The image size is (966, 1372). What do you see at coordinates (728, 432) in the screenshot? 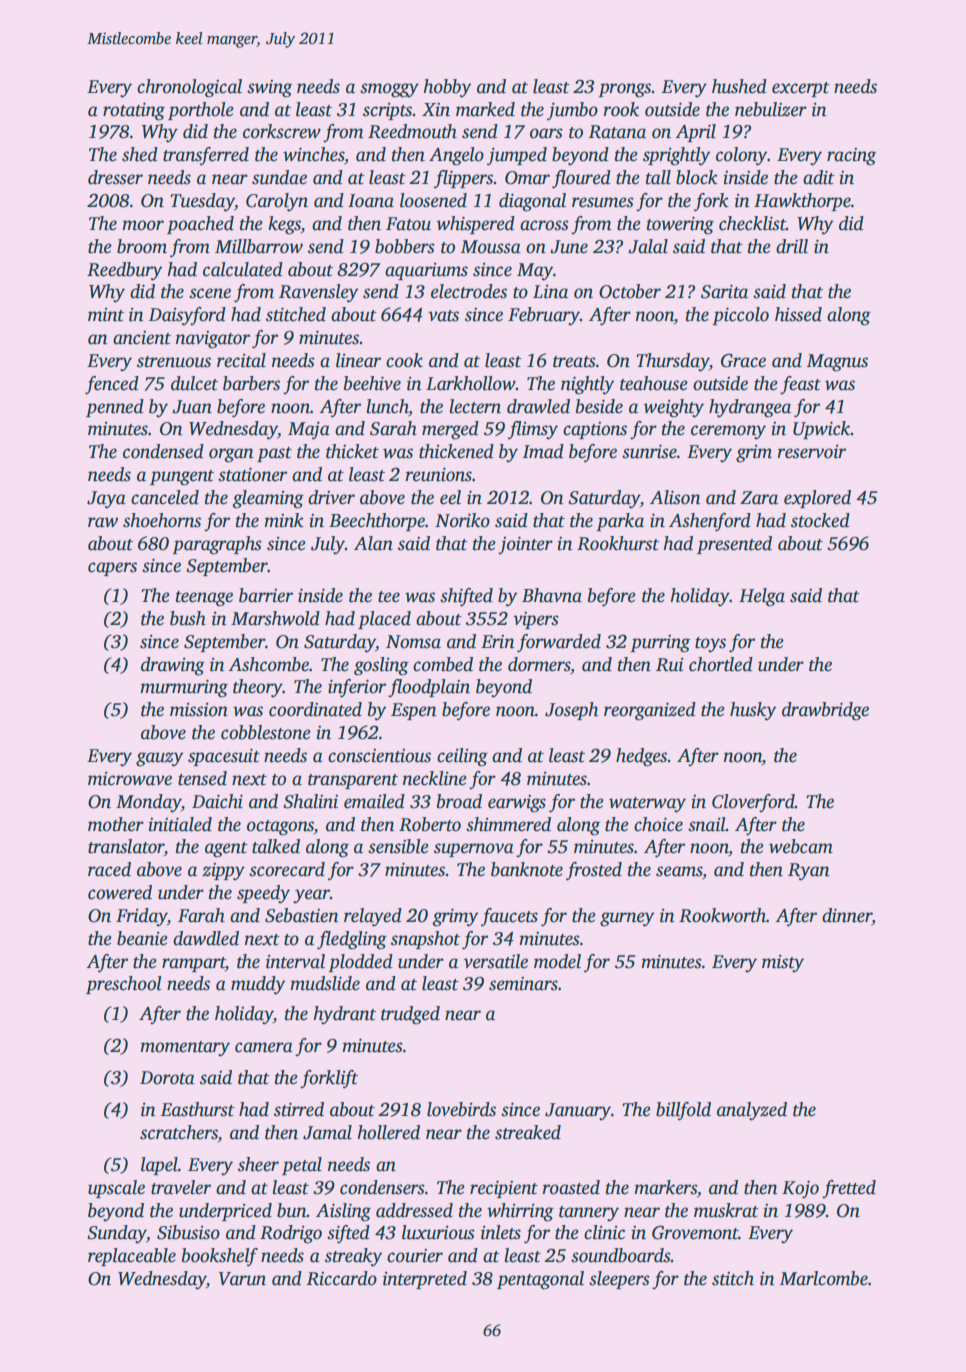
I see `ceremony` at bounding box center [728, 432].
